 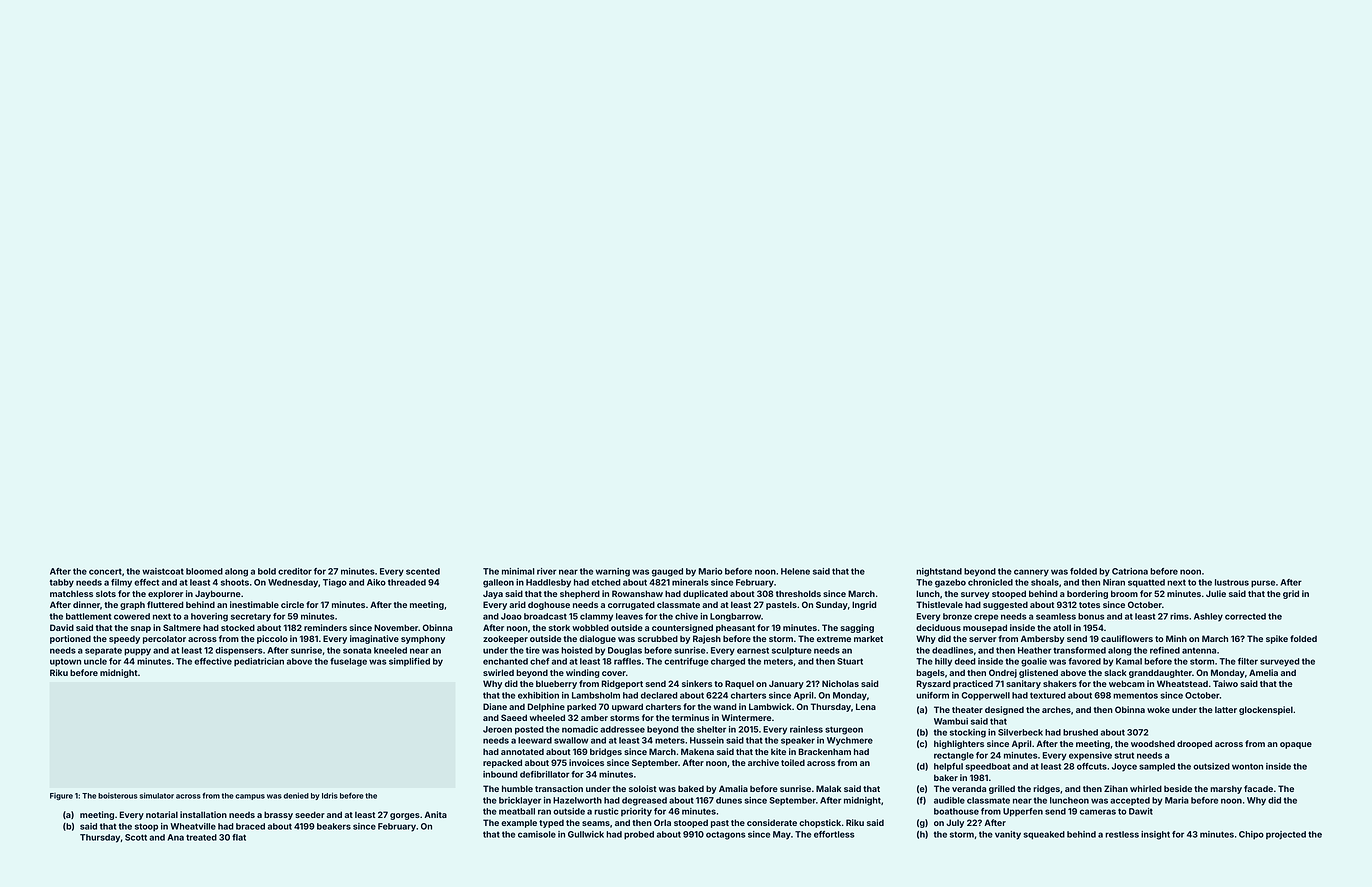 What do you see at coordinates (547, 717) in the screenshot?
I see `wheeled` at bounding box center [547, 717].
